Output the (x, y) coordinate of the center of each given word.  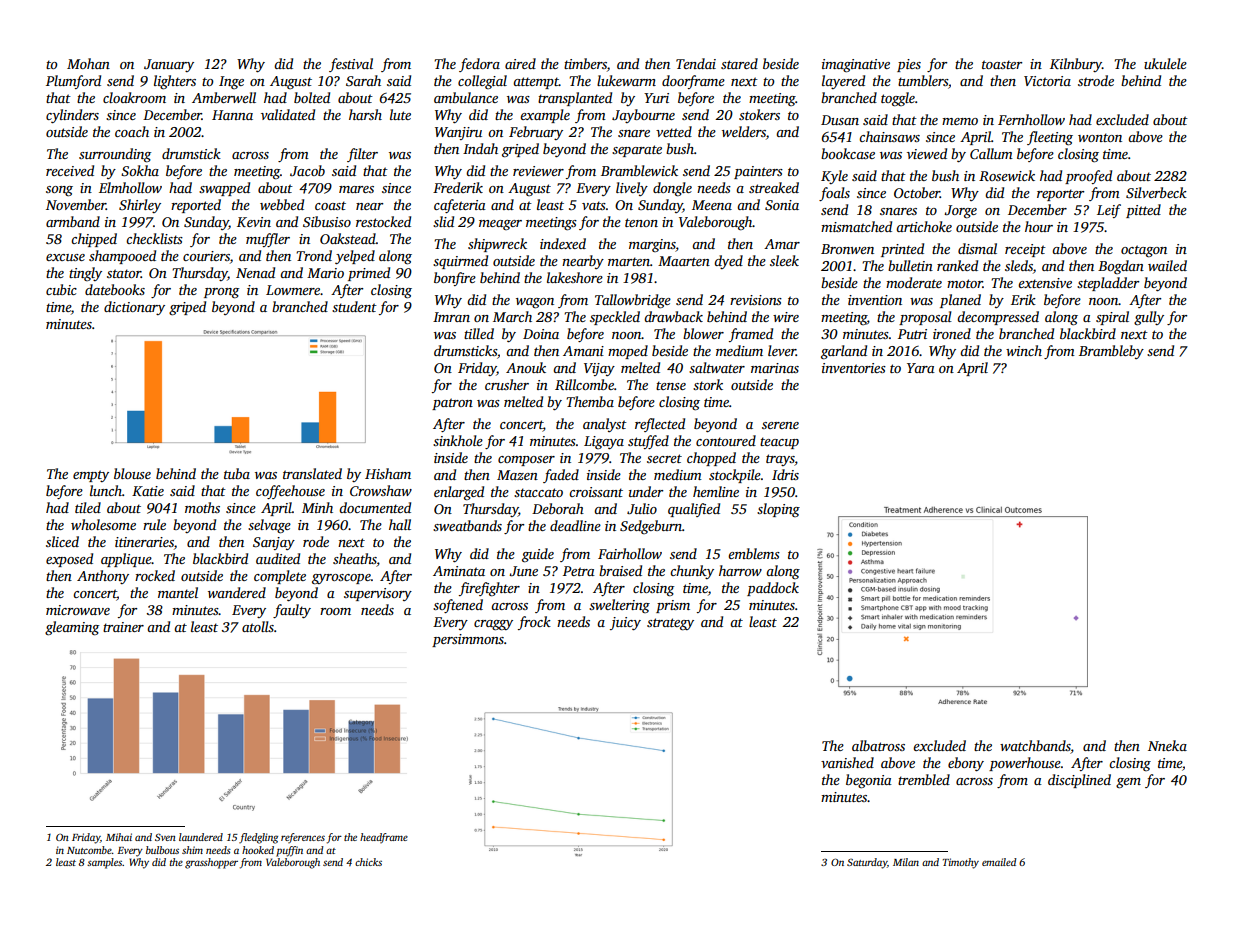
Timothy (961, 863)
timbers (585, 63)
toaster (1002, 64)
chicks (368, 862)
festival (351, 65)
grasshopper (211, 863)
